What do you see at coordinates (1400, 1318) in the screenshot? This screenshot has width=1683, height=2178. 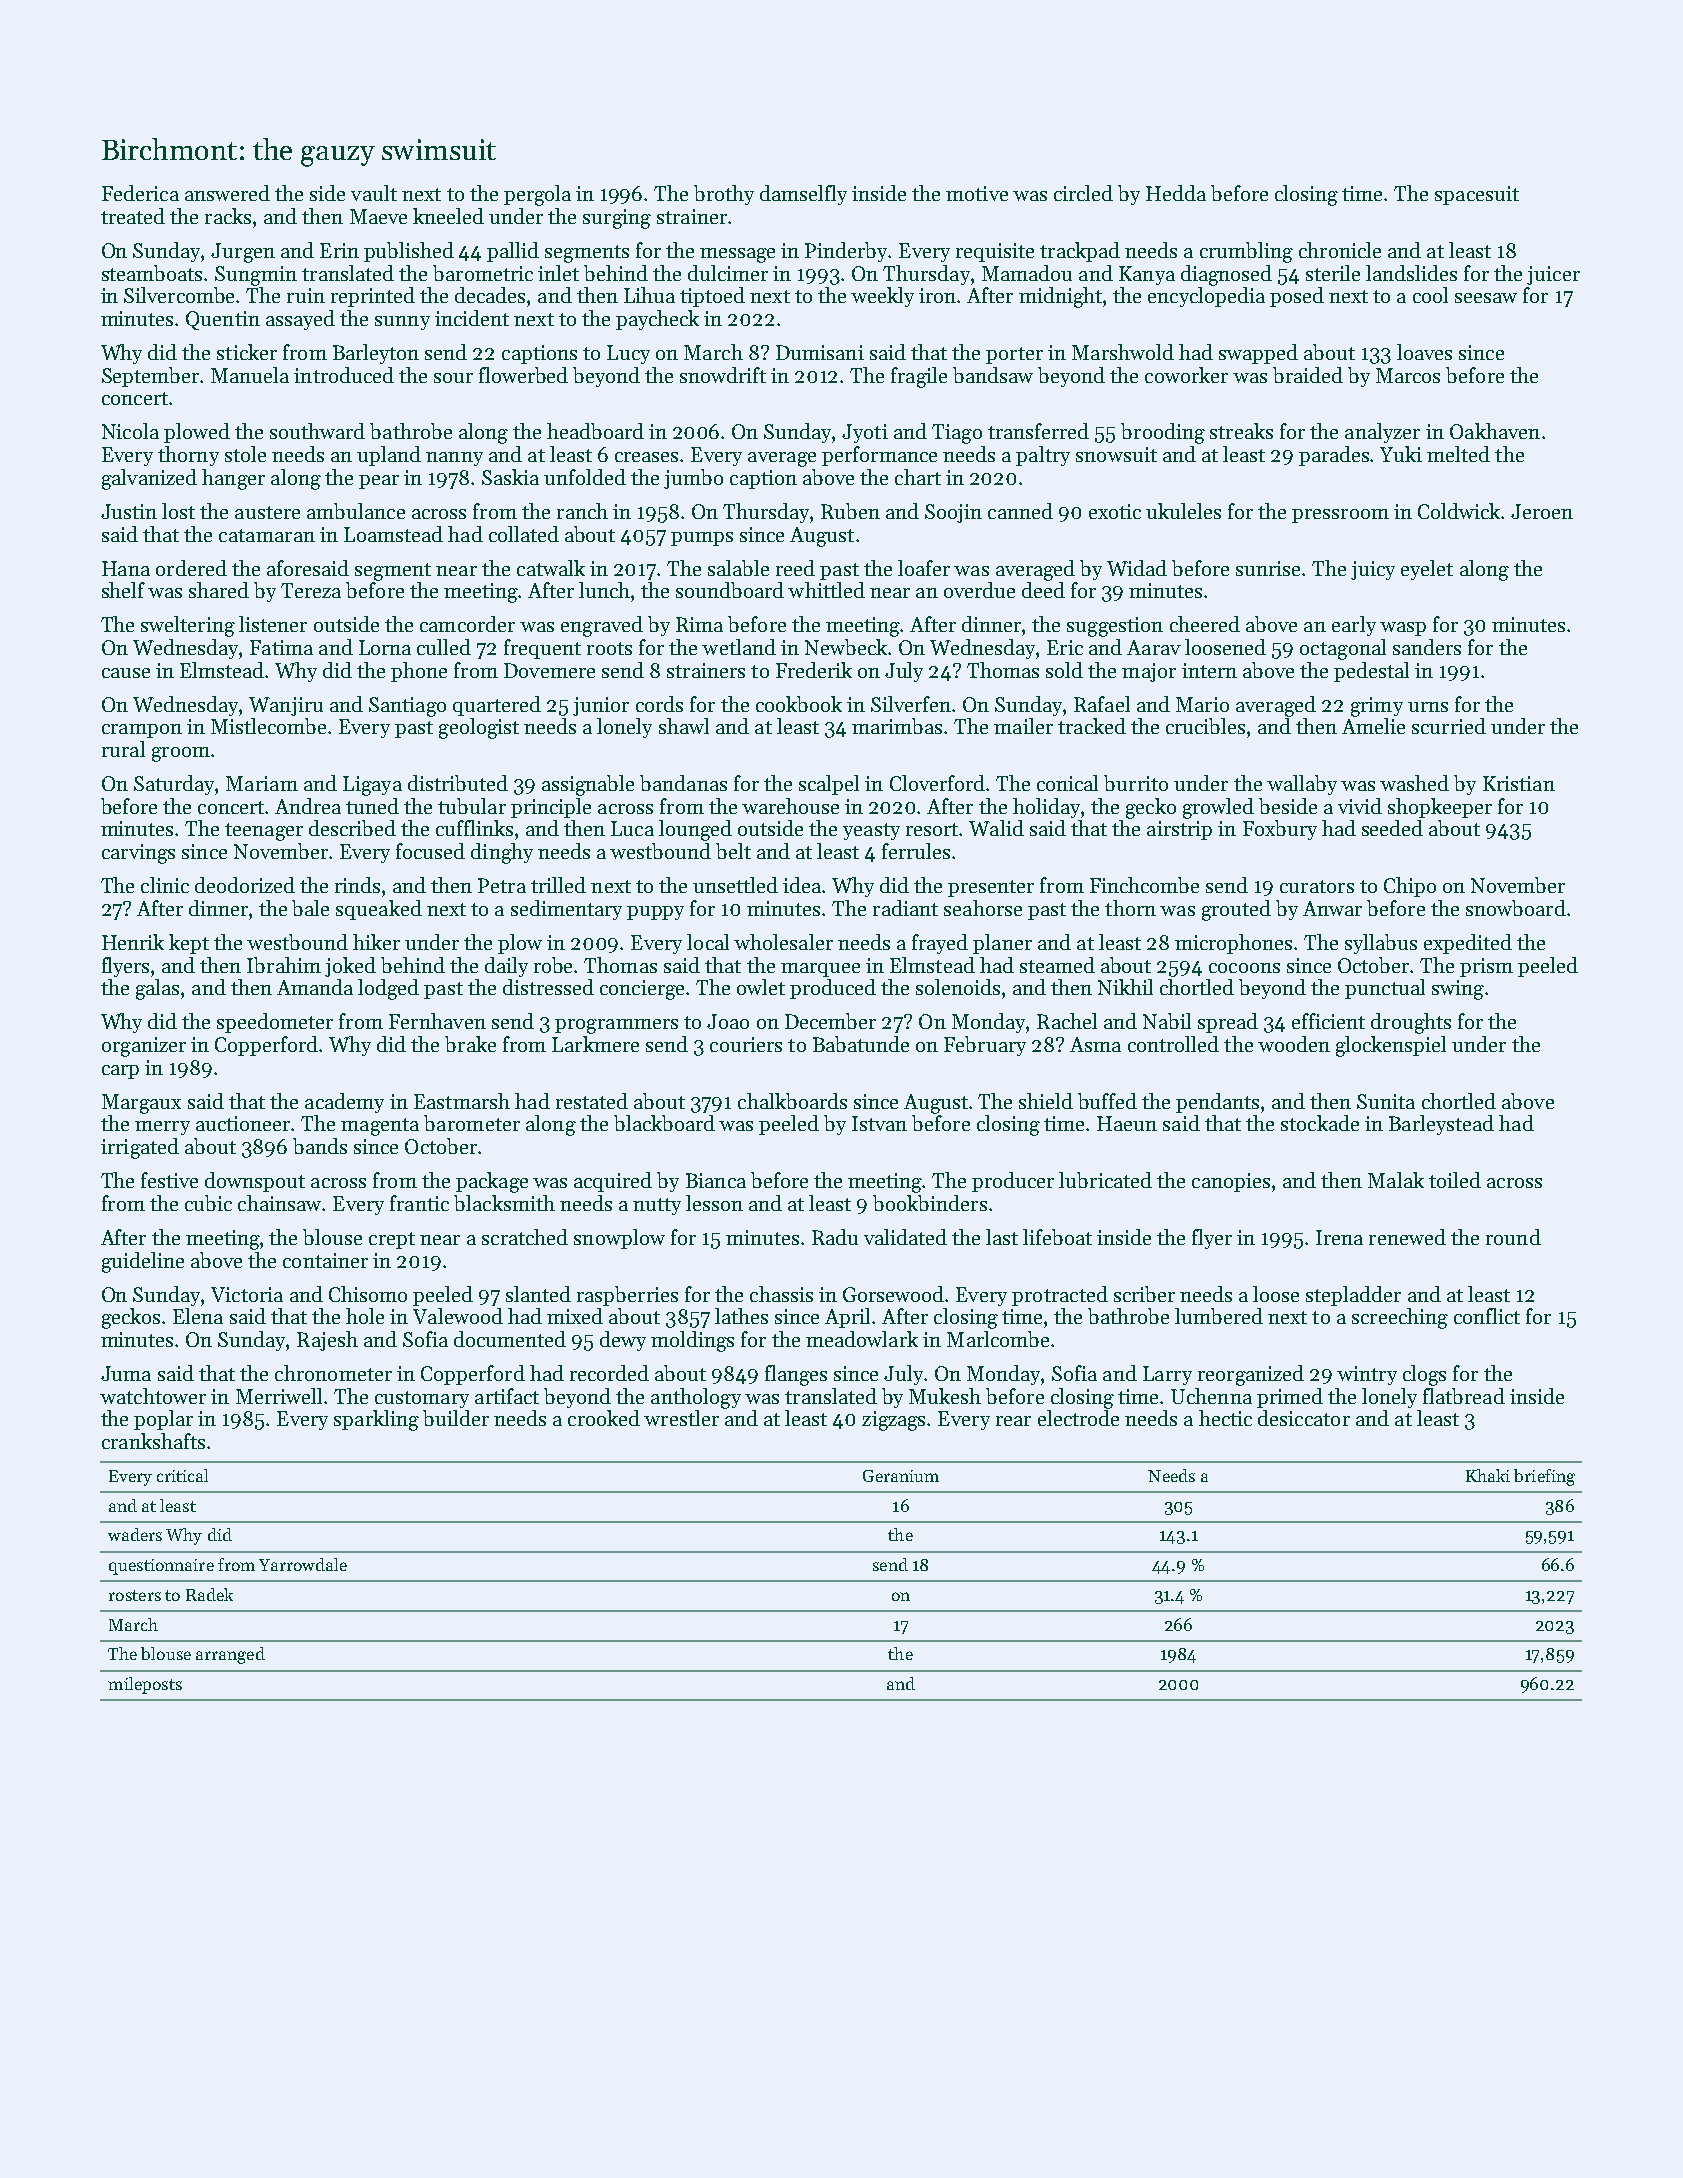 I see `screeching` at bounding box center [1400, 1318].
